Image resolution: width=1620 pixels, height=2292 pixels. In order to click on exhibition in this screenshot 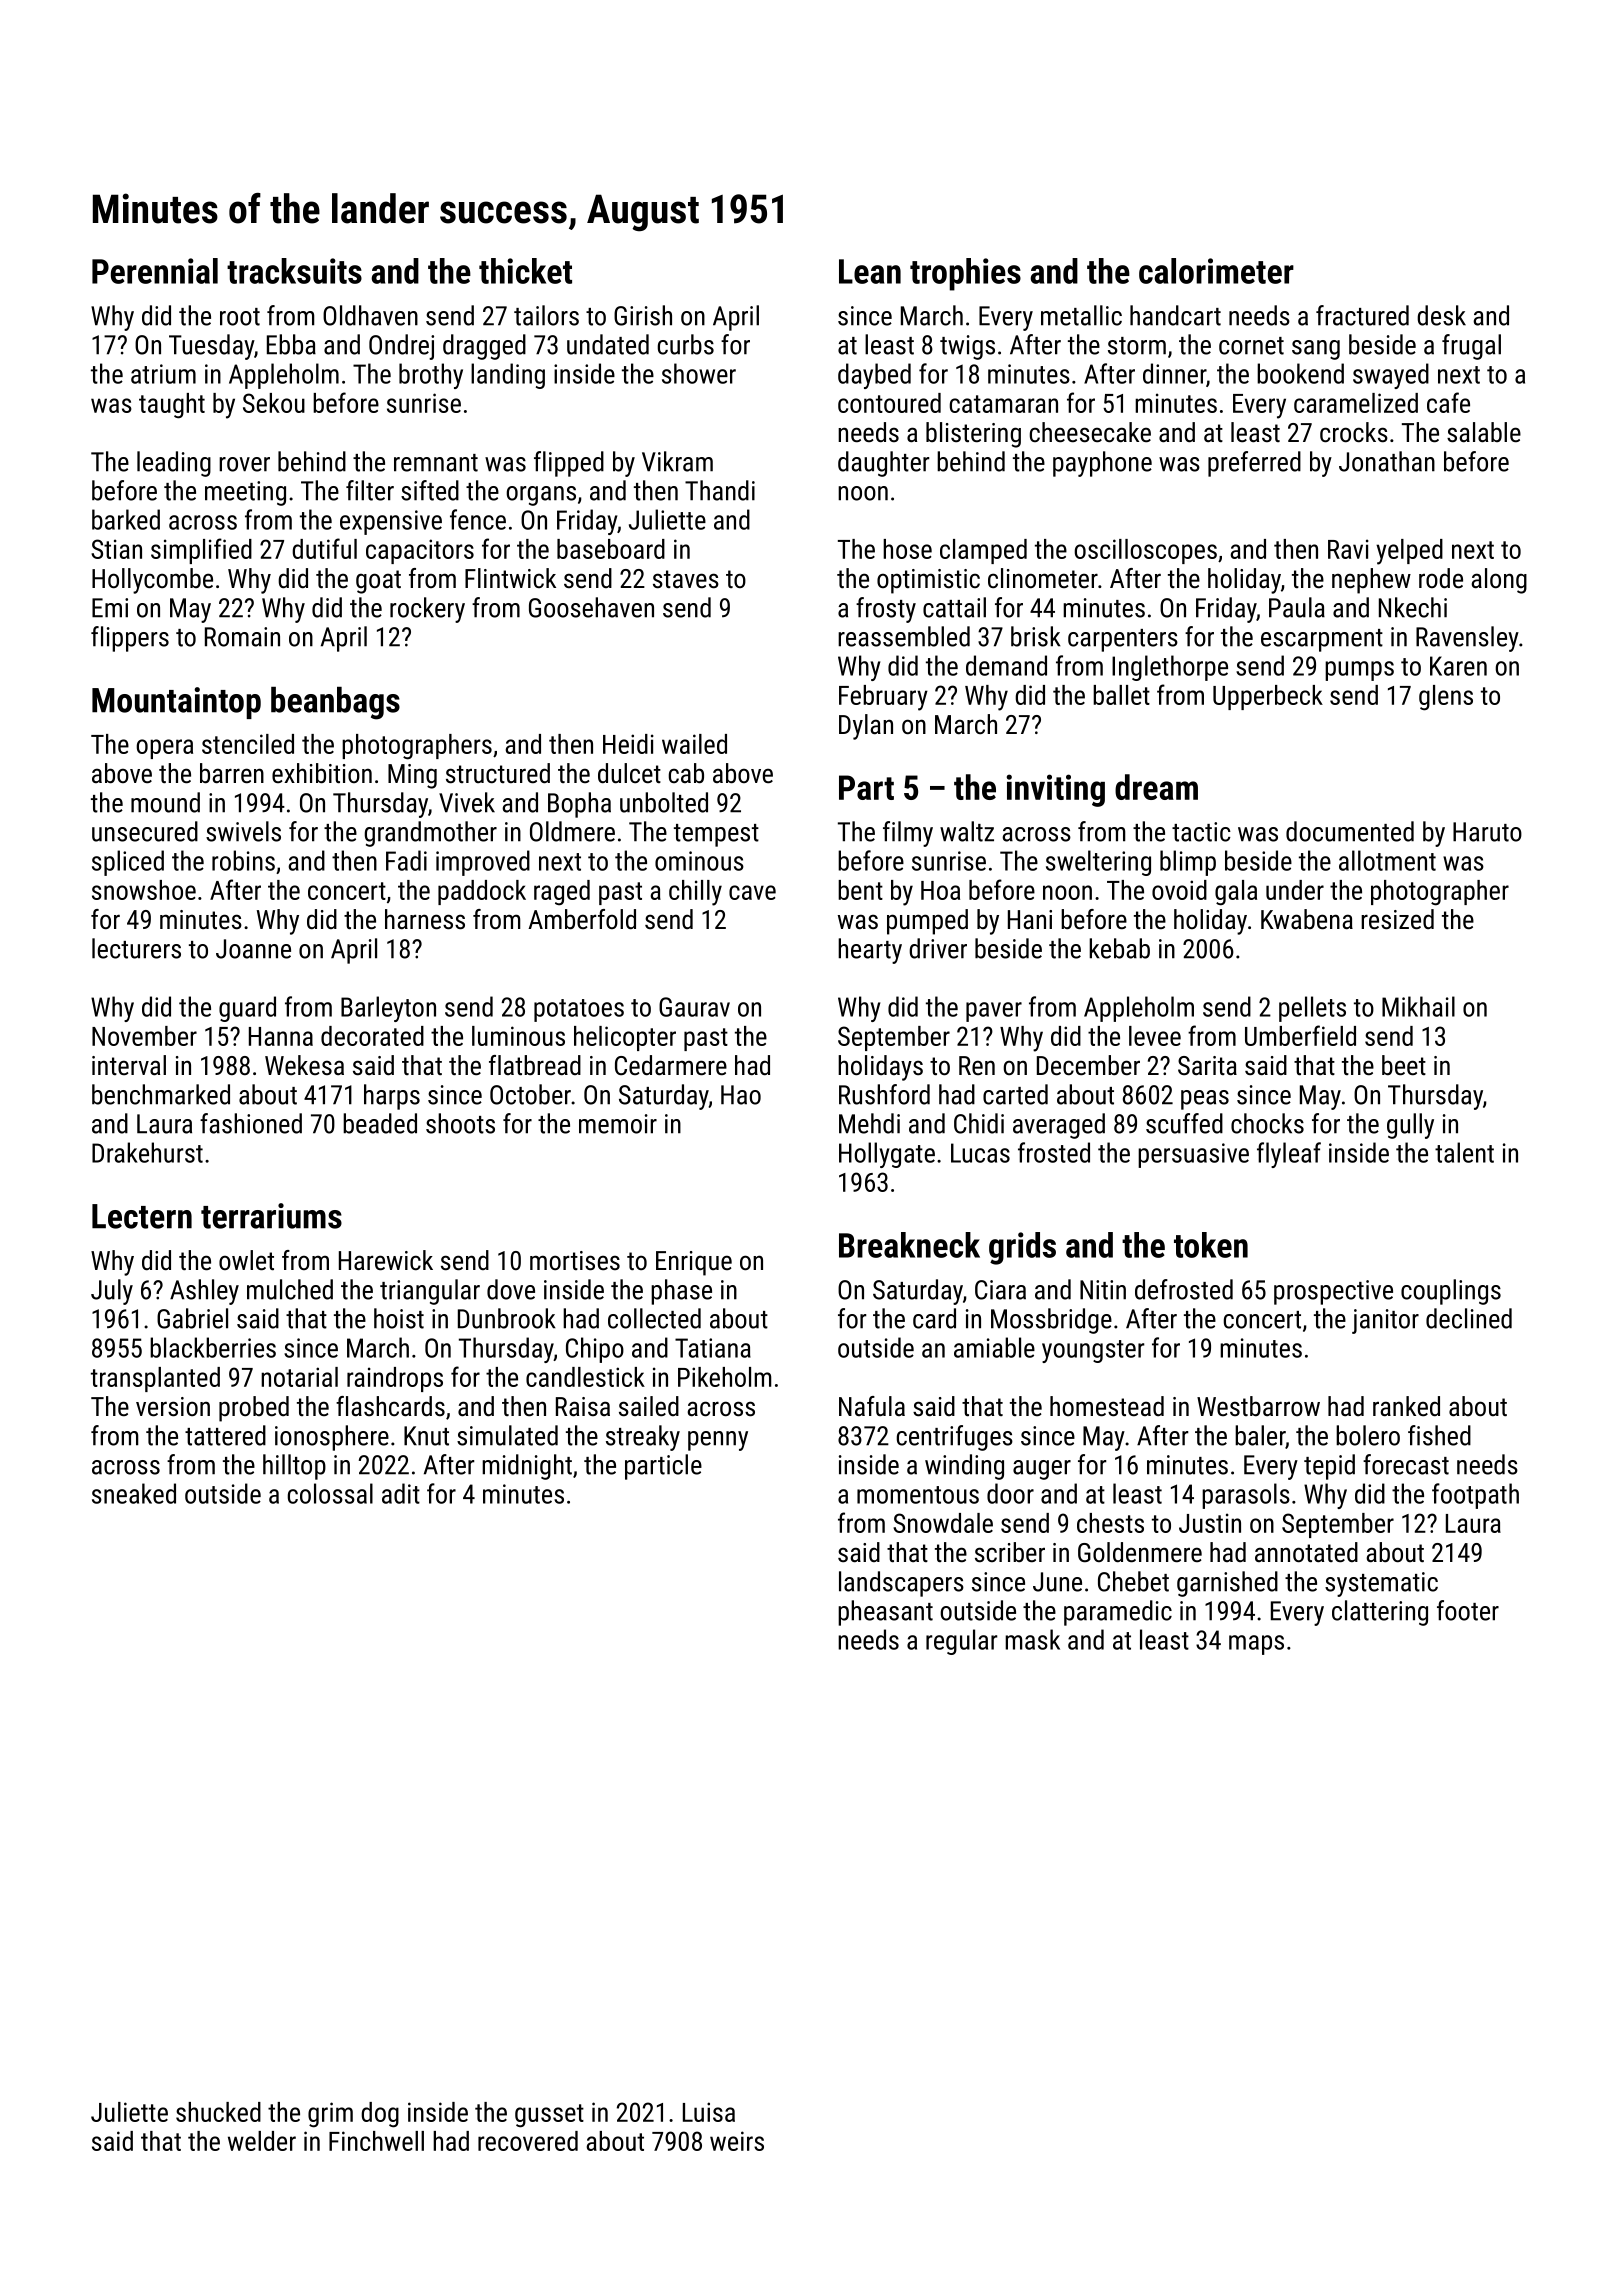, I will do `click(322, 773)`.
